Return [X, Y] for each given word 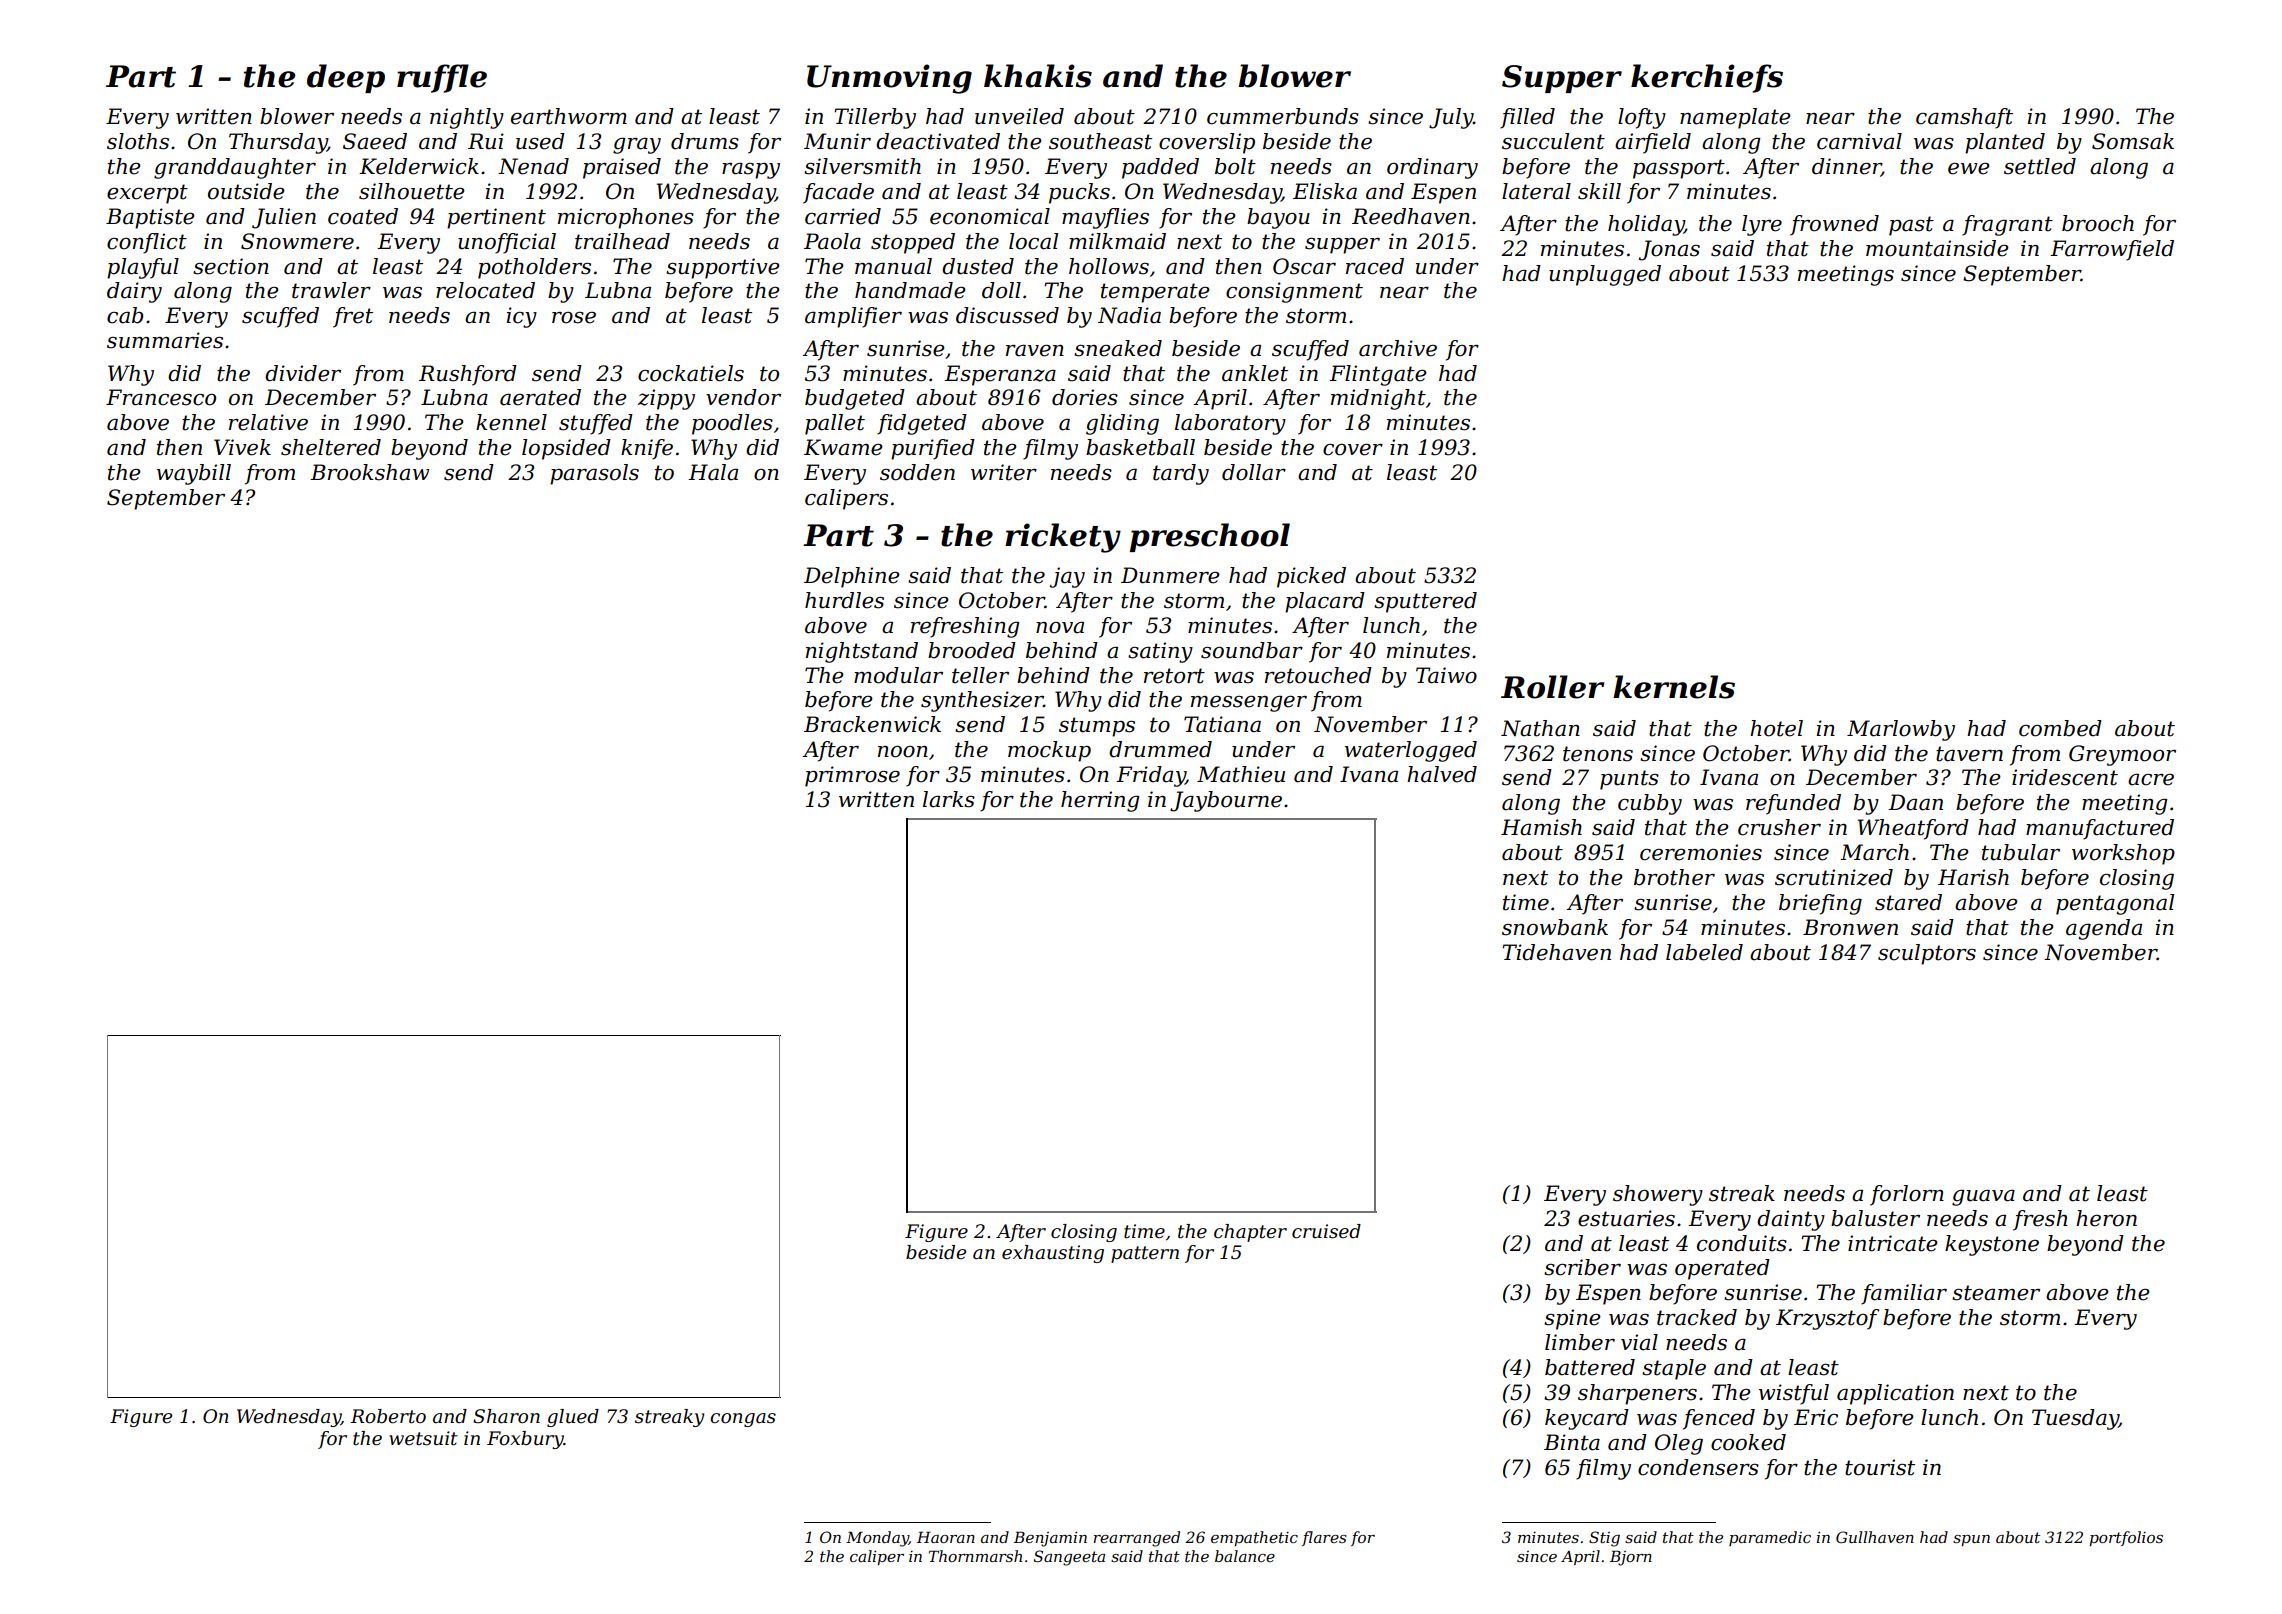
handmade [910, 290]
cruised [1326, 1231]
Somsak [2133, 141]
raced [1375, 266]
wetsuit [423, 1438]
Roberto [388, 1416]
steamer [1996, 1293]
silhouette [412, 191]
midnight [1378, 399]
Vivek [242, 447]
